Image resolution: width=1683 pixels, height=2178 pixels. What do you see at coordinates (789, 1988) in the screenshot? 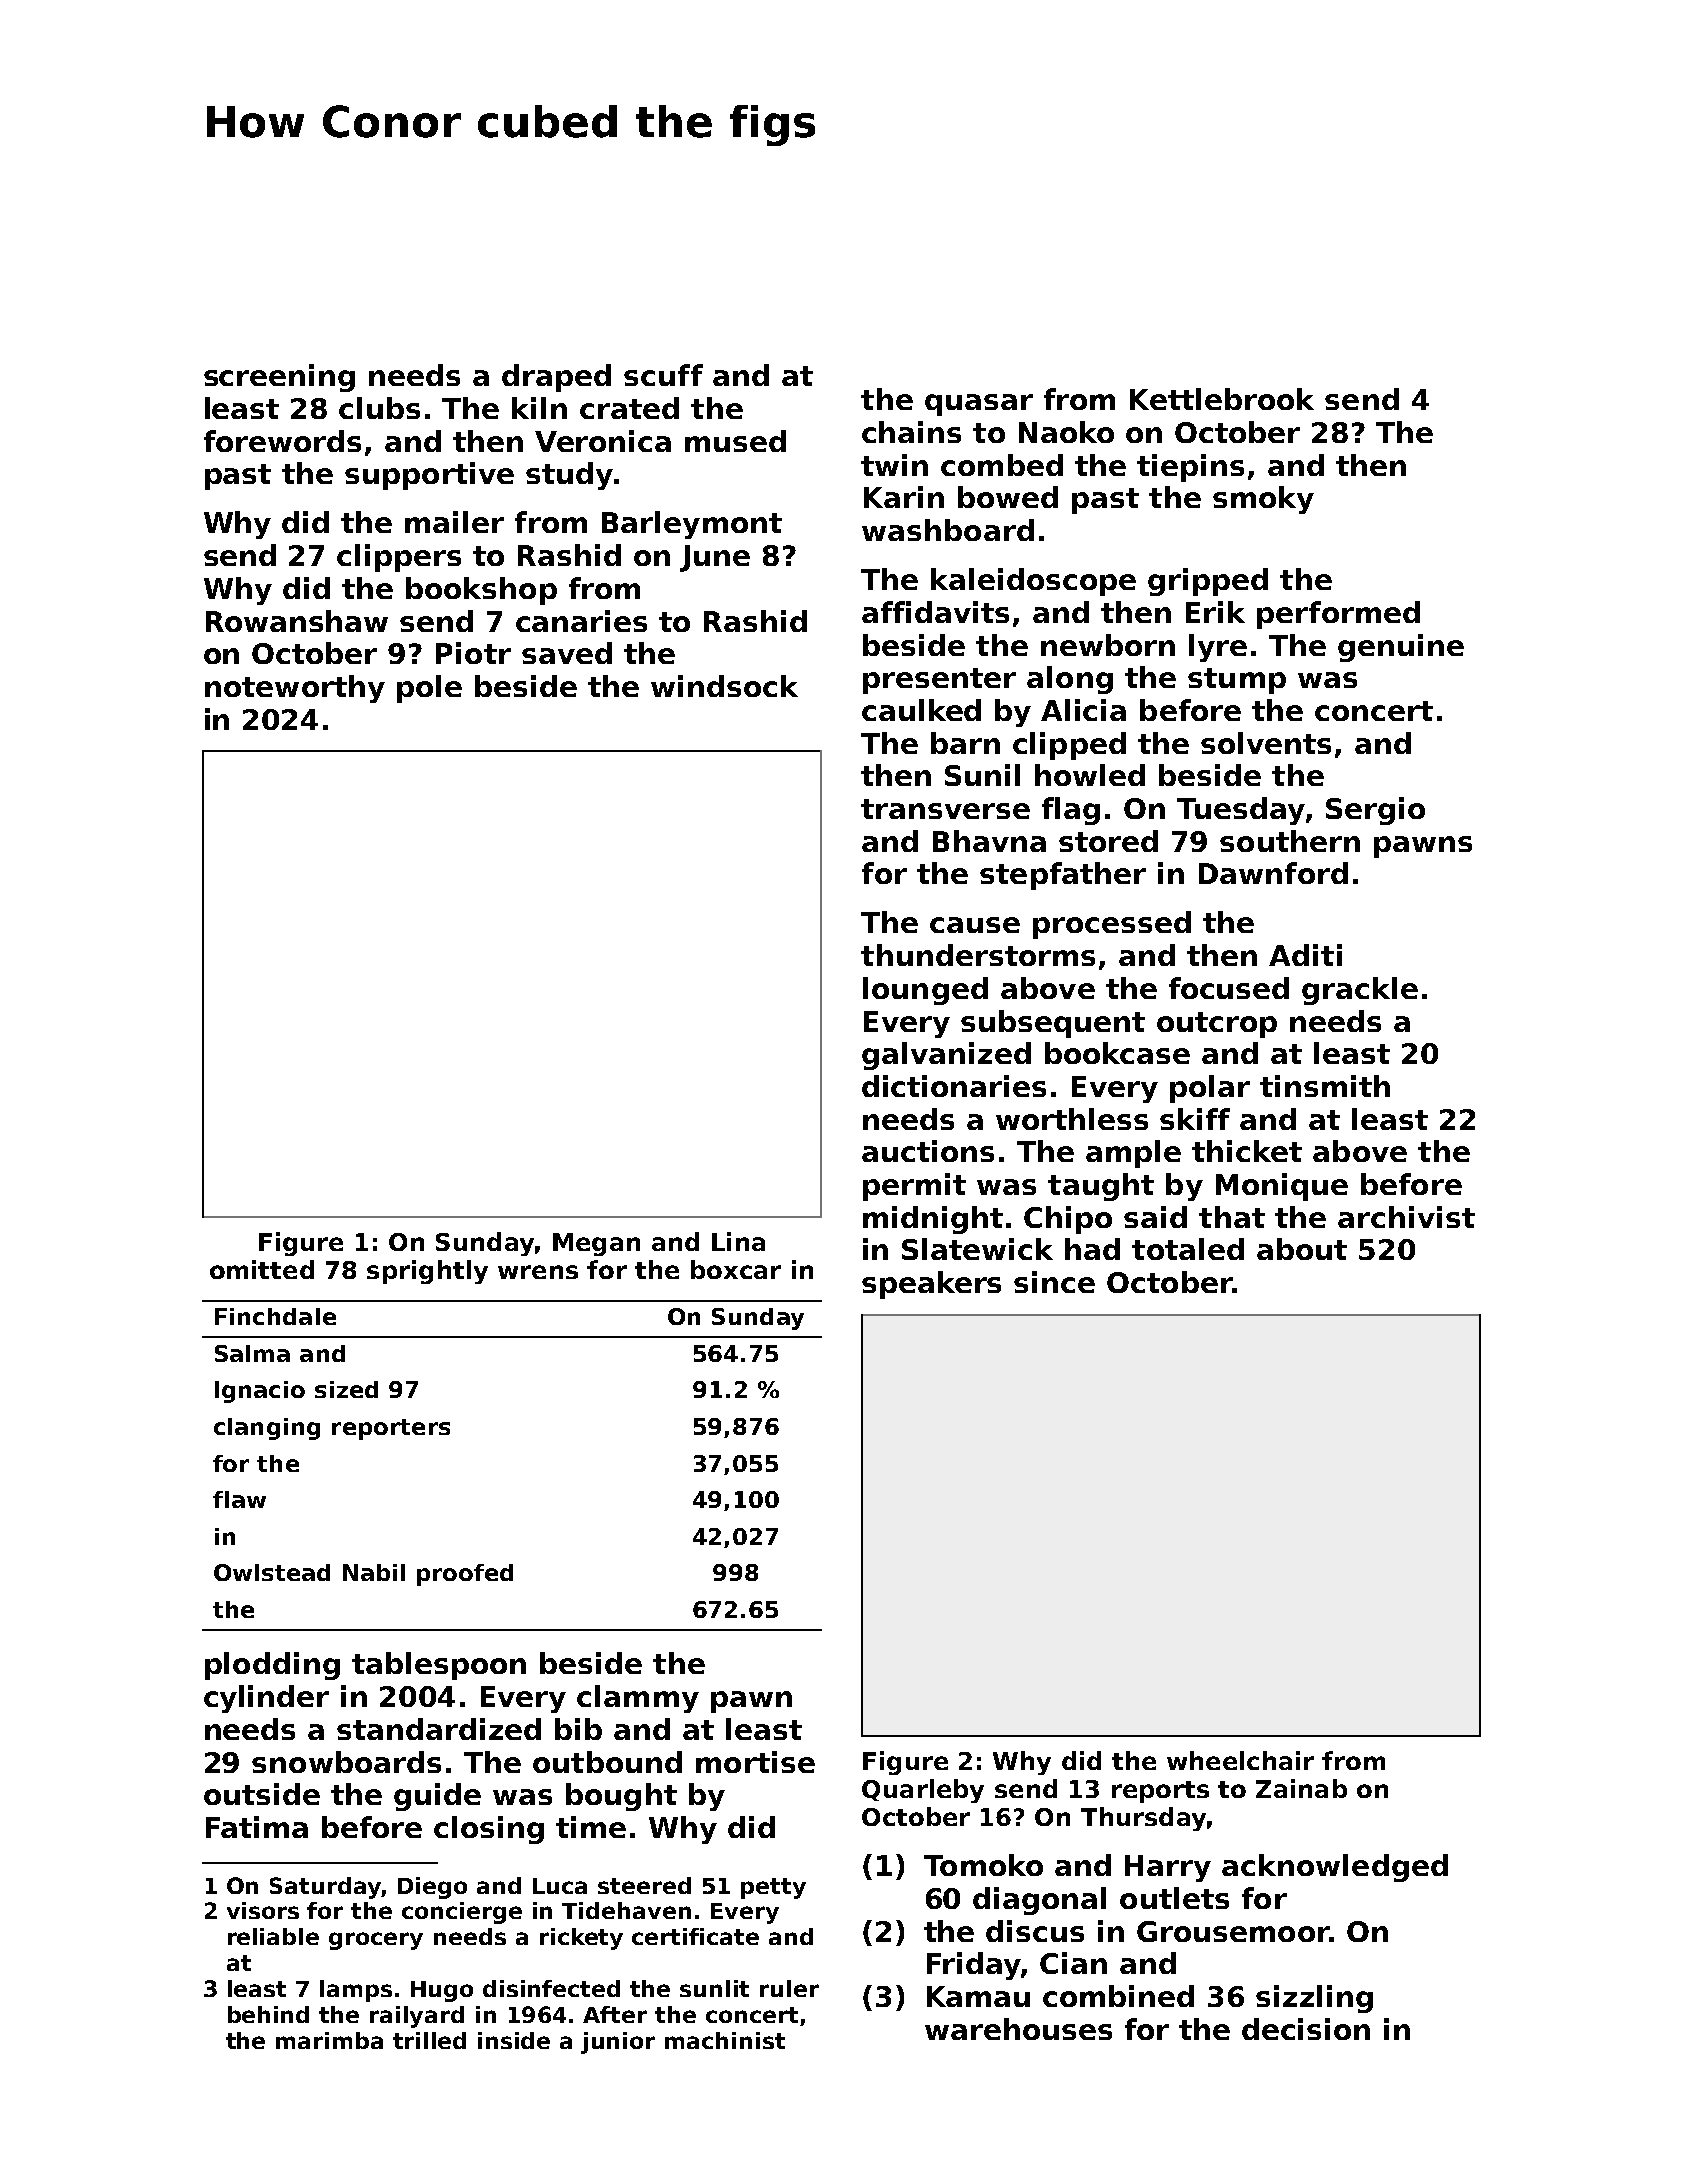
I see `ruler` at bounding box center [789, 1988].
